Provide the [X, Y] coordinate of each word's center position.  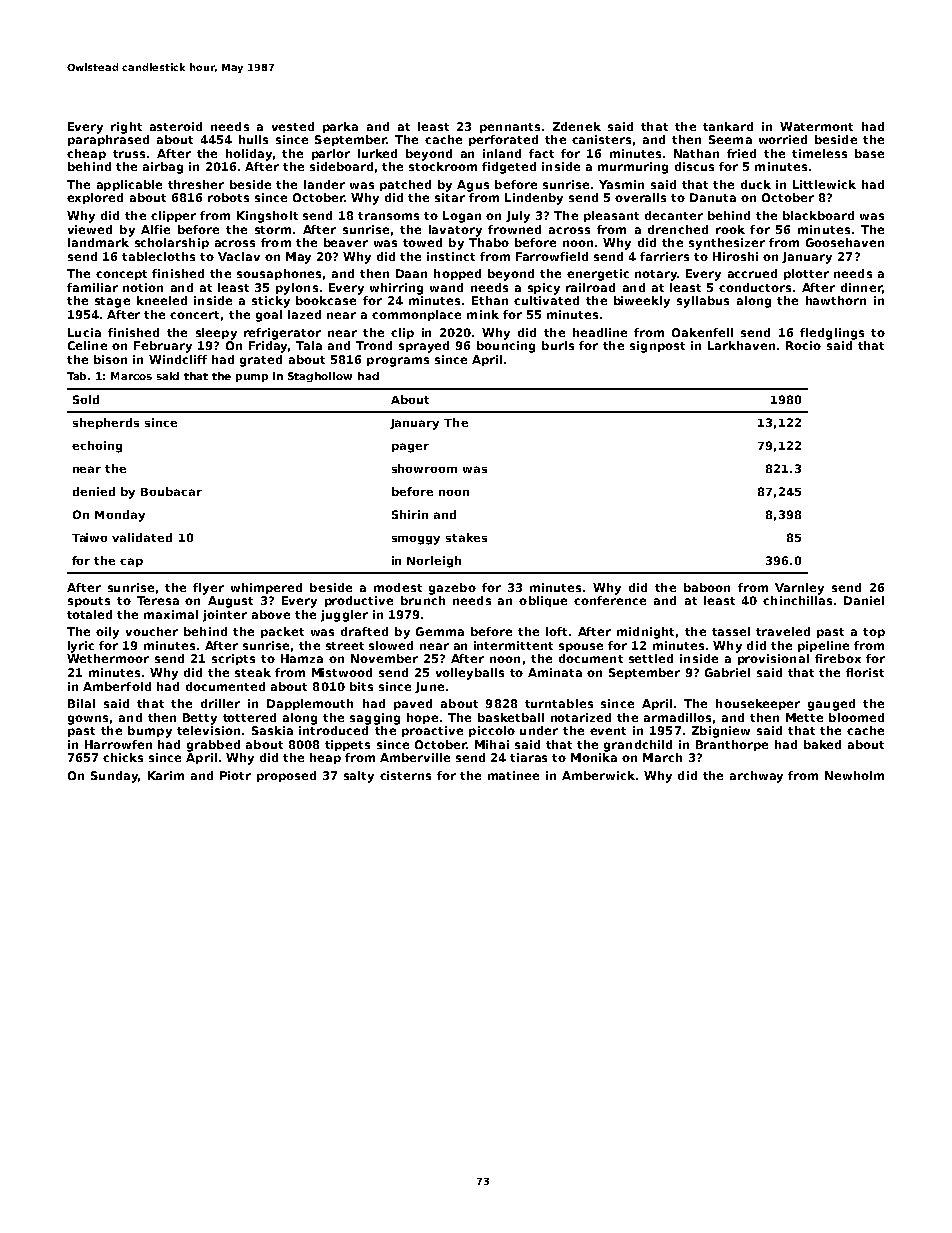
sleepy [216, 334]
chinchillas [797, 600]
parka [340, 127]
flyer [208, 589]
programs [398, 362]
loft [556, 631]
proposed [286, 776]
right [126, 128]
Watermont [816, 126]
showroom [424, 468]
